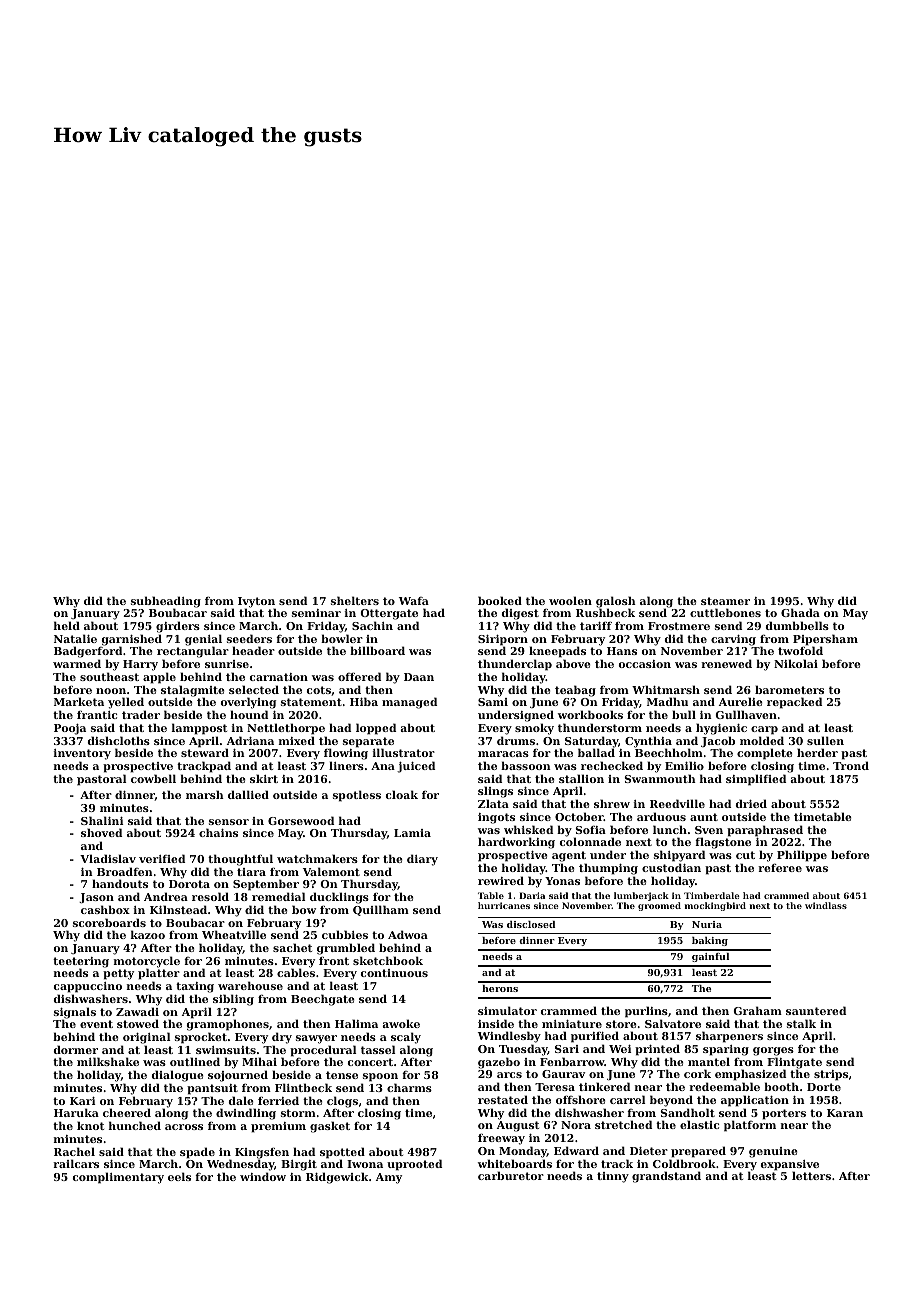  Describe the element at coordinates (148, 934) in the screenshot. I see `kazoo` at that location.
